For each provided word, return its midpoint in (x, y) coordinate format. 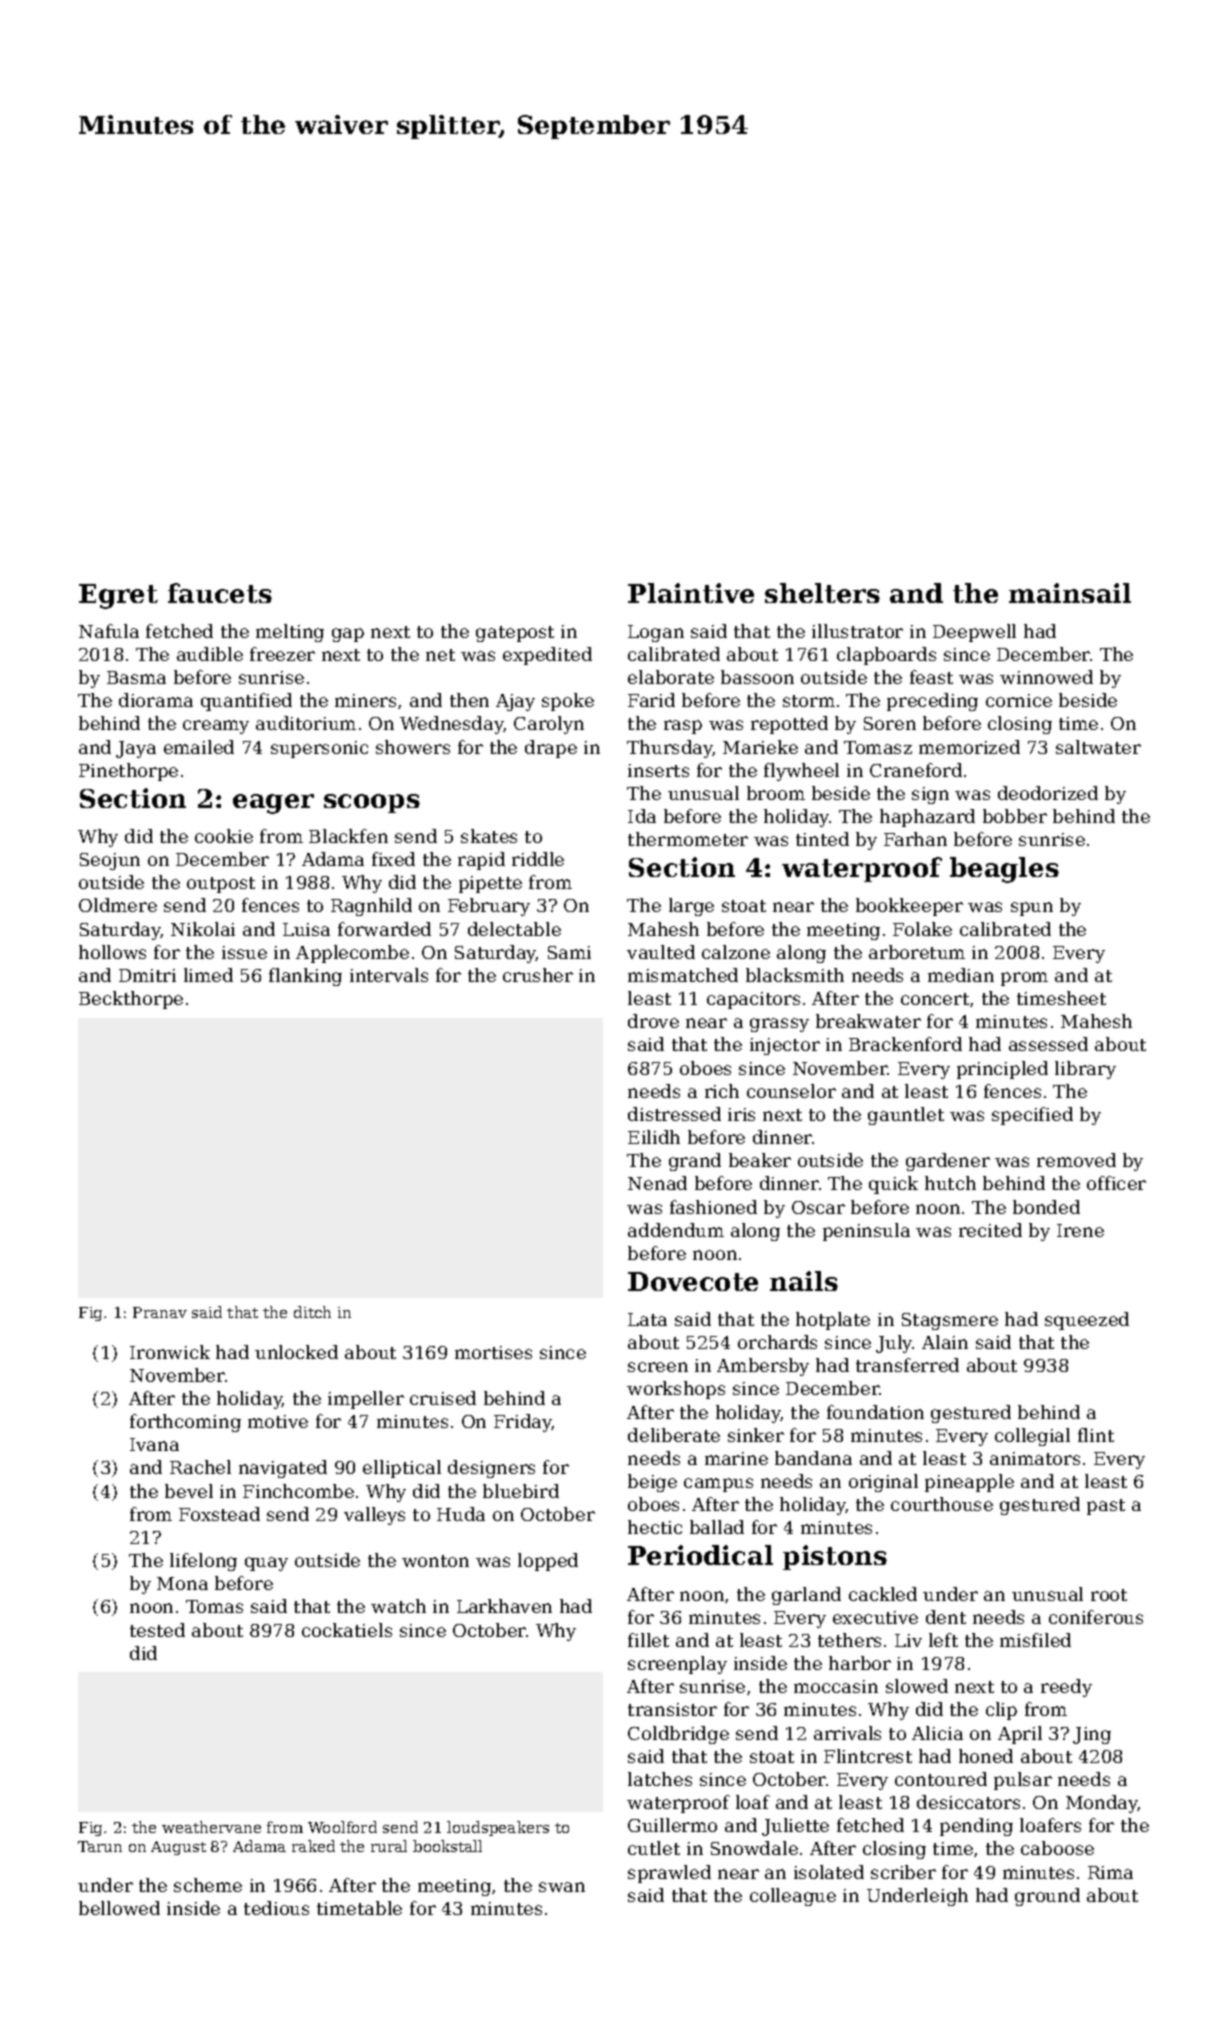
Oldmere (118, 905)
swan (562, 1887)
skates (489, 836)
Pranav (160, 1312)
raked (313, 1846)
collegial (1032, 1437)
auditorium (306, 723)
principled (1002, 1070)
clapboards (886, 656)
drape (551, 749)
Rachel (200, 1467)
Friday (523, 1423)
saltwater (1098, 747)
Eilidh (654, 1137)
